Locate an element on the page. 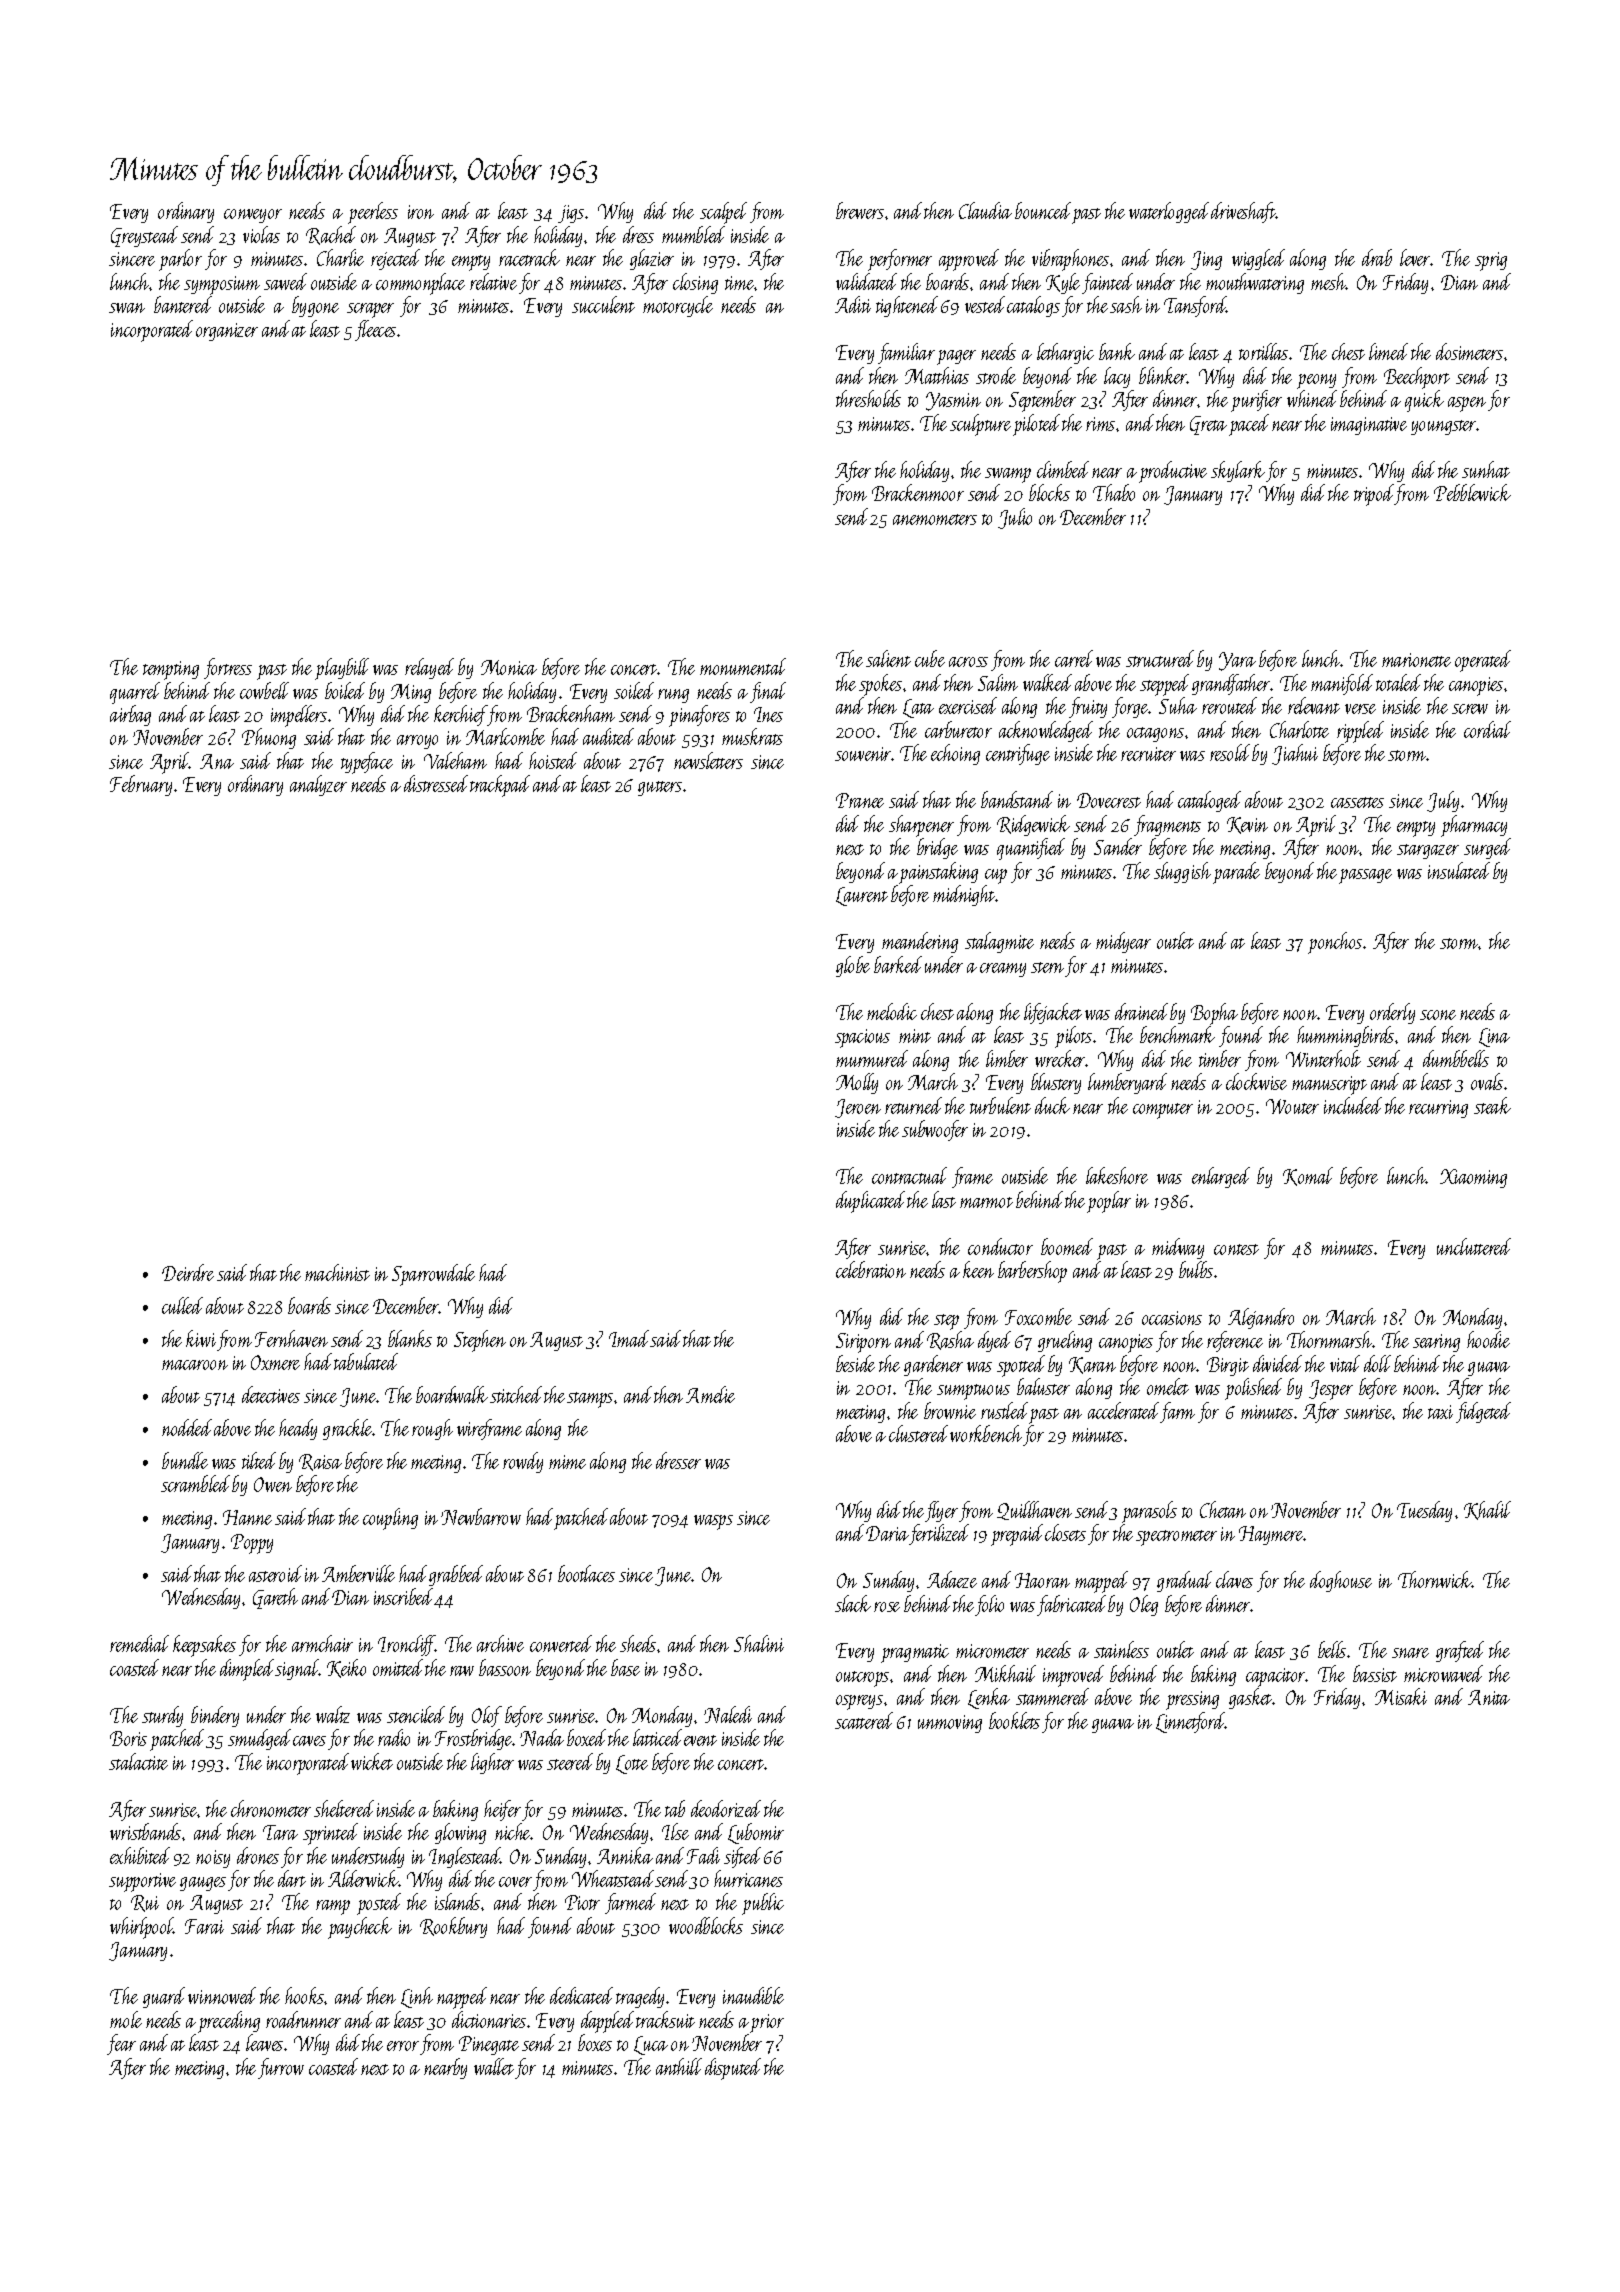 The width and height of the document is (1620, 2292). globe is located at coordinates (853, 966).
